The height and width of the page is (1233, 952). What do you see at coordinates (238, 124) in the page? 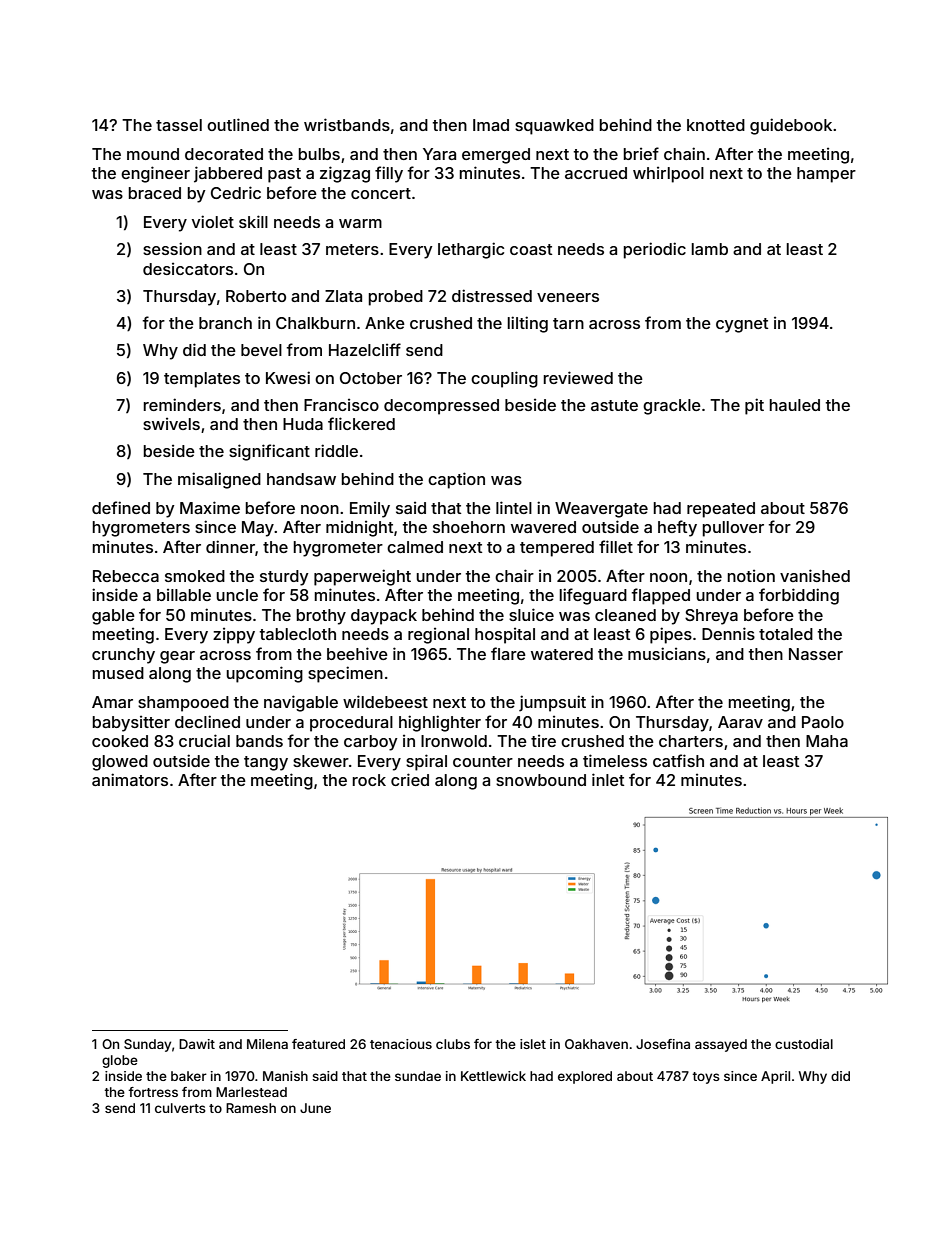
I see `outlined` at bounding box center [238, 124].
